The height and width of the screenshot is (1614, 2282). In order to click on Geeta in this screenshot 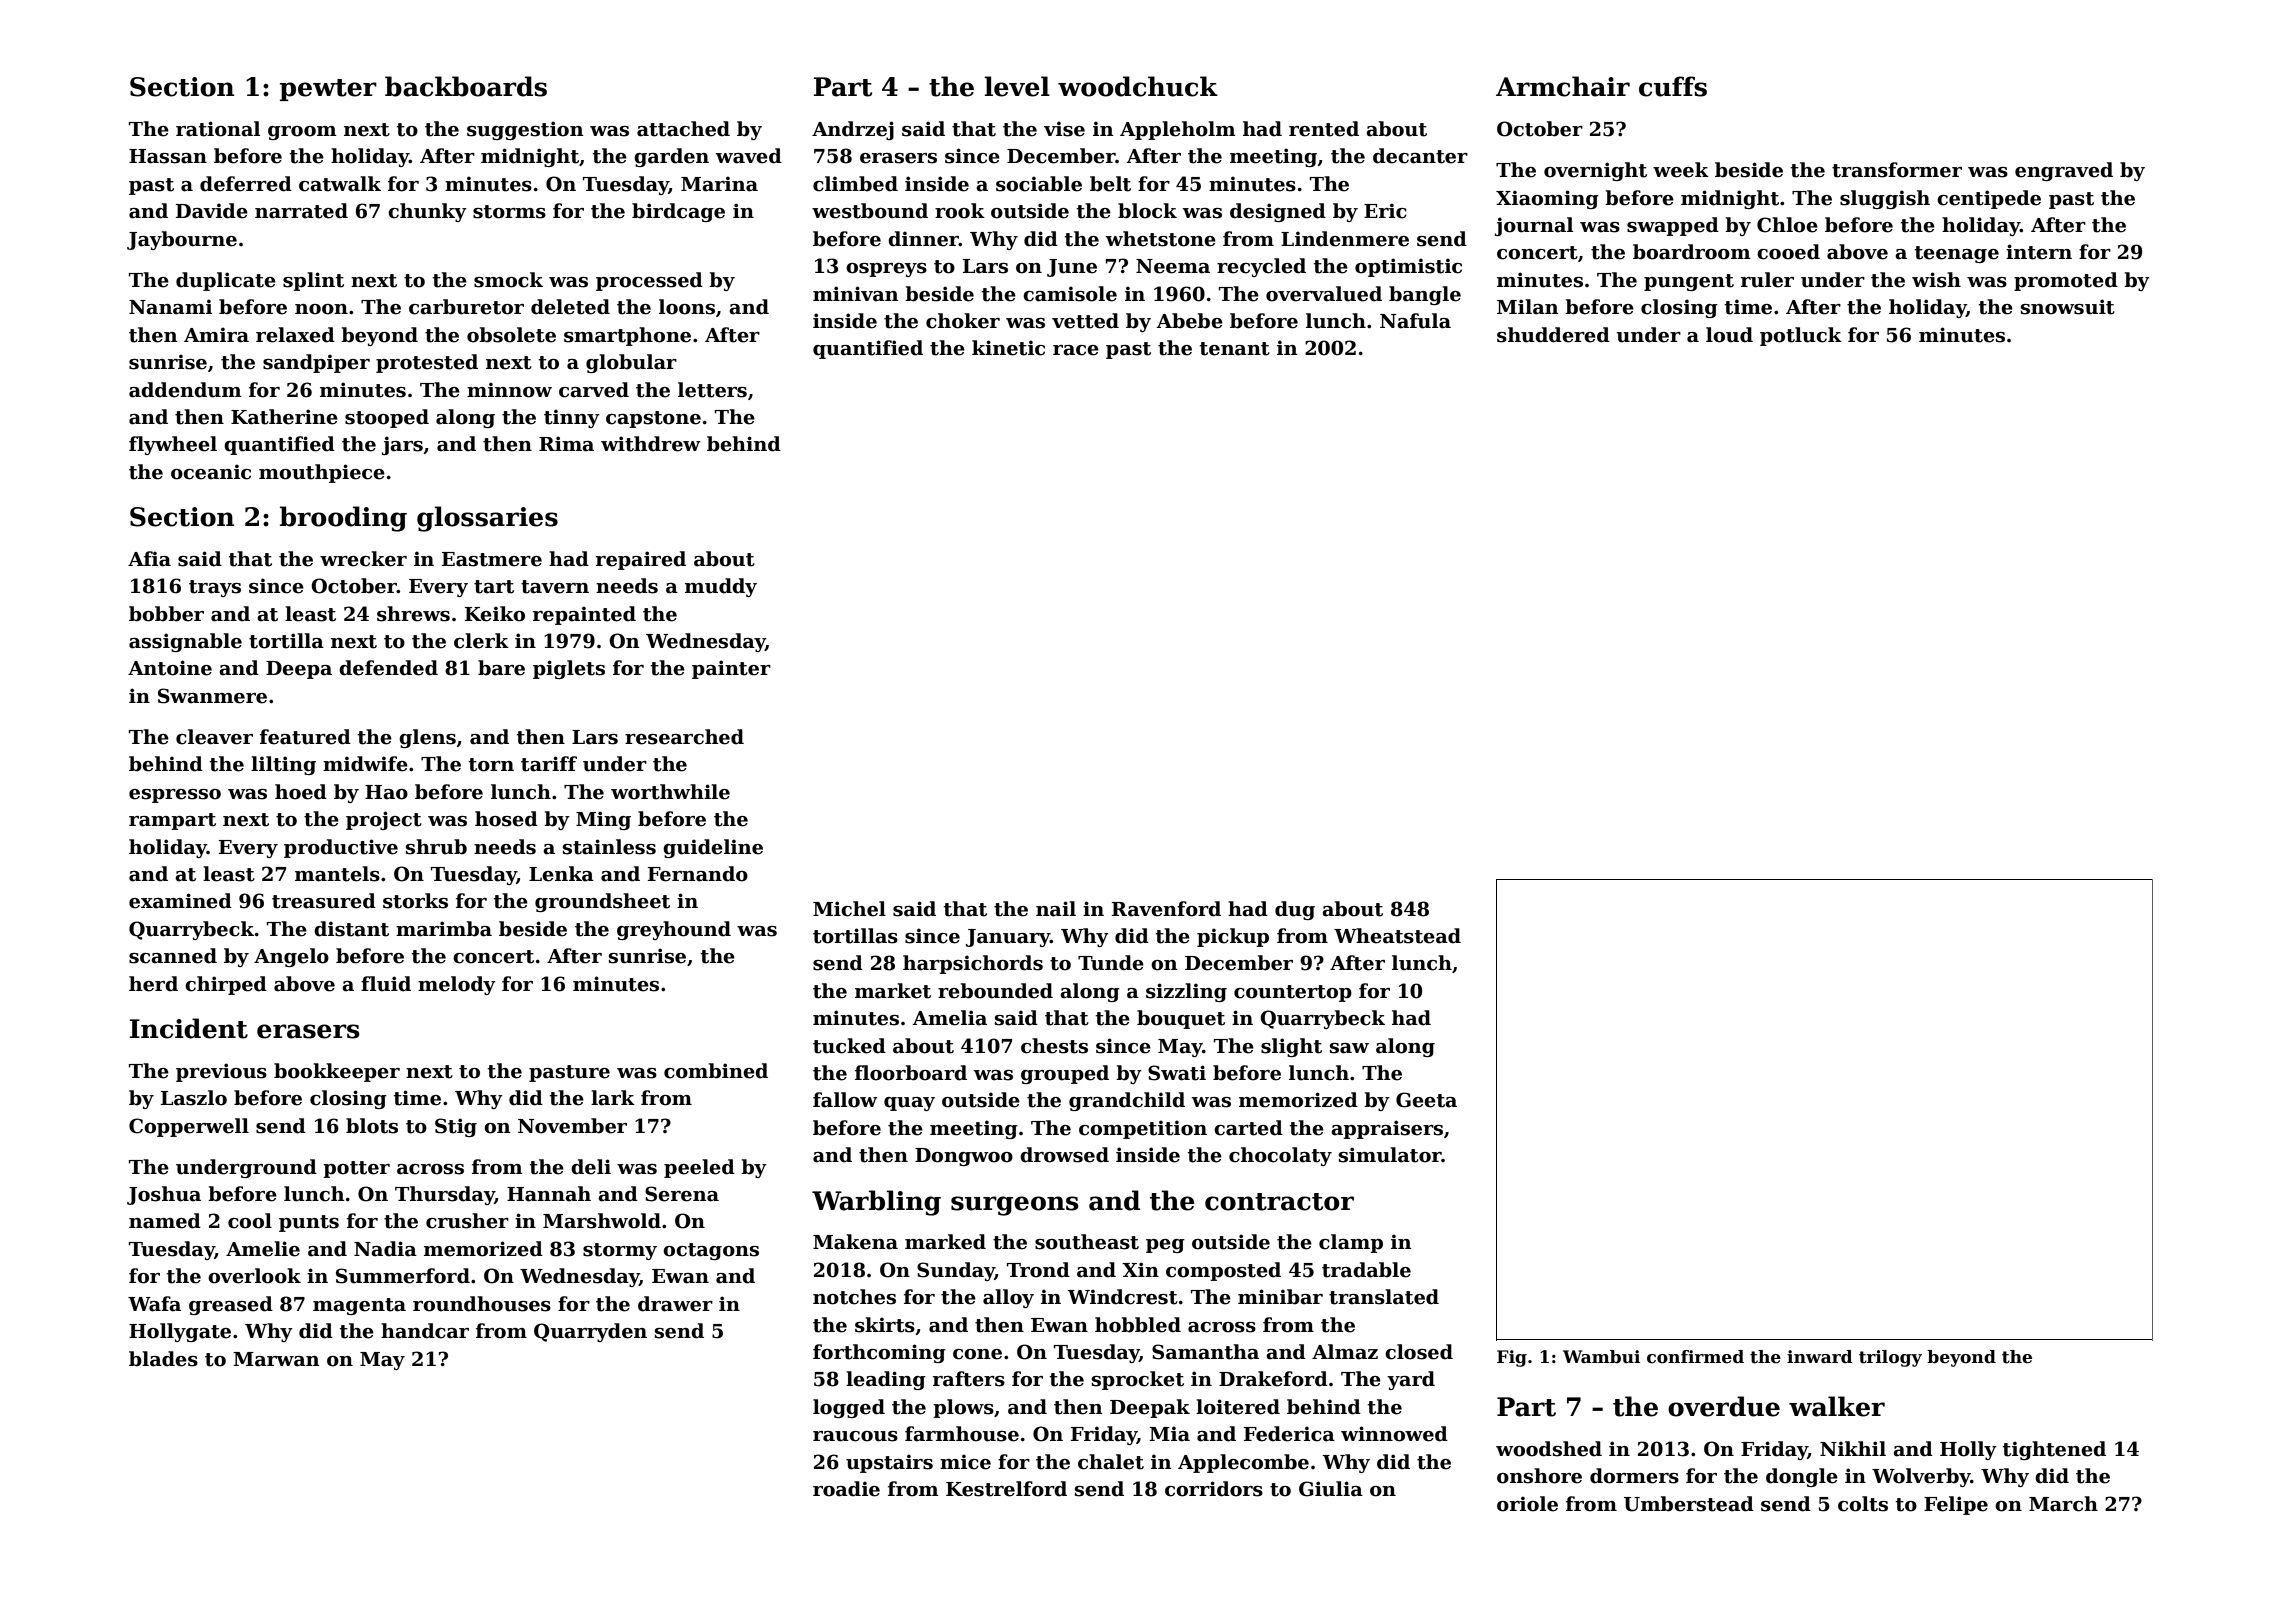, I will do `click(1426, 1100)`.
